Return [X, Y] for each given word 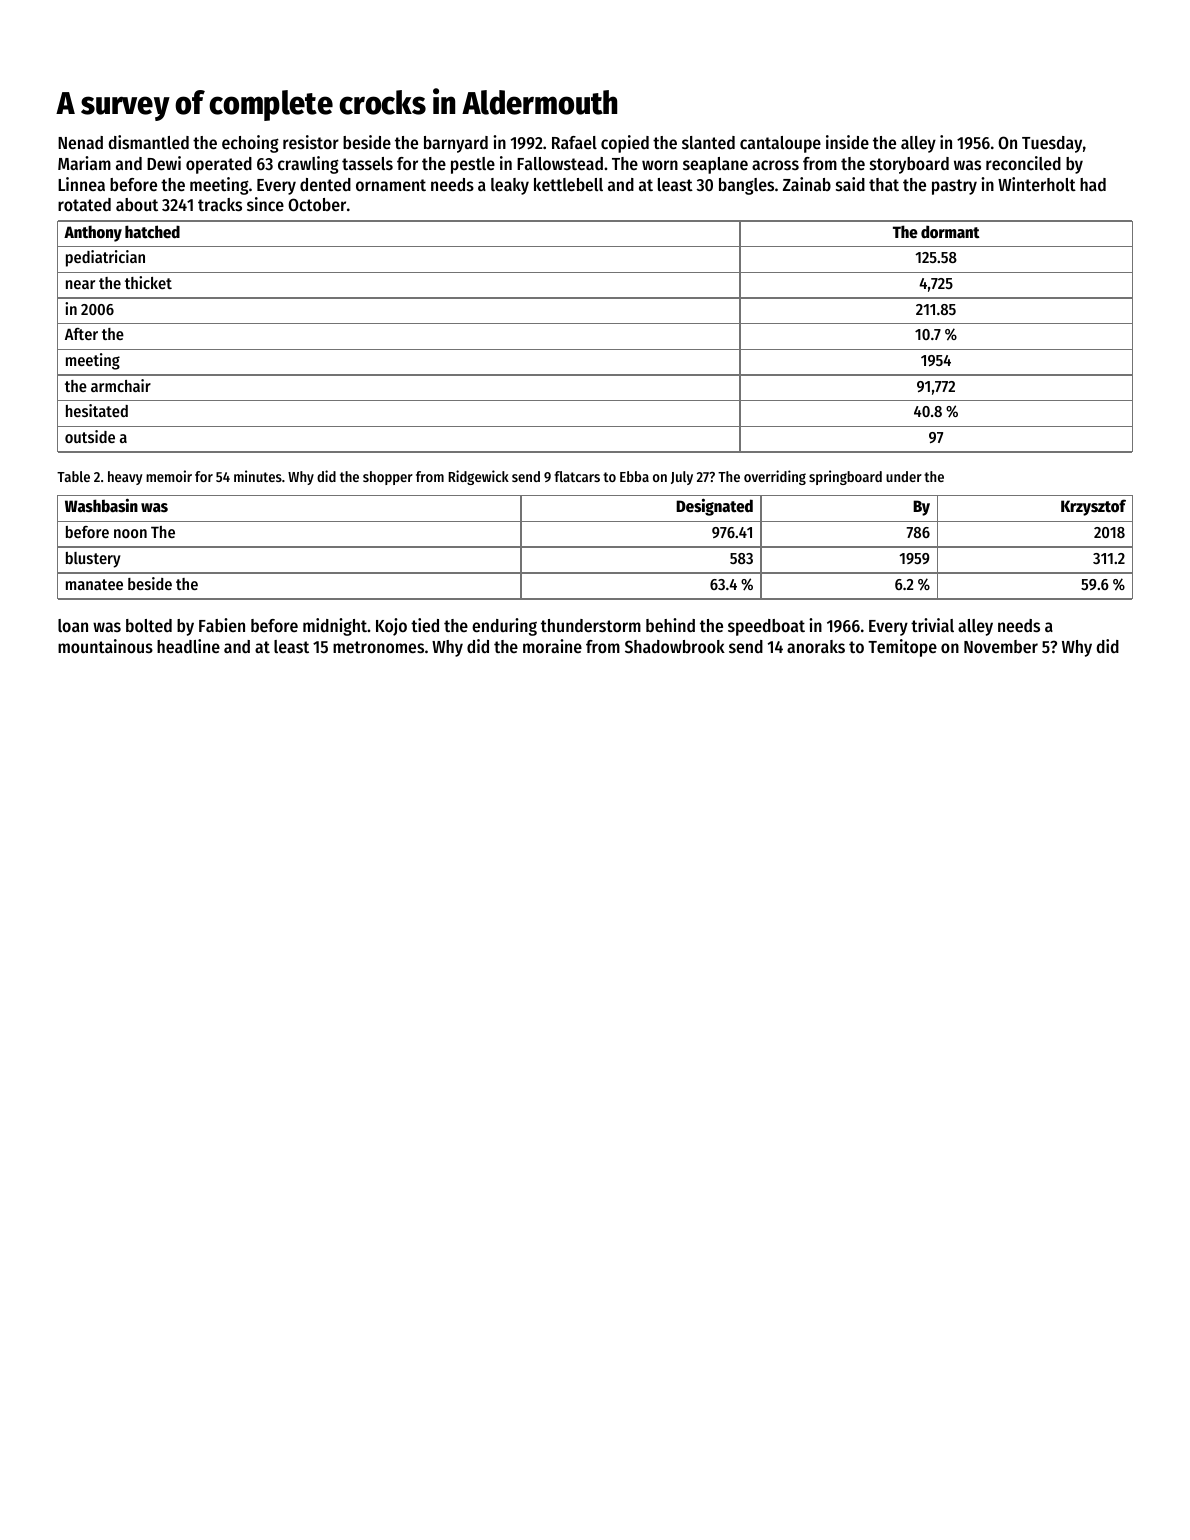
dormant [950, 232]
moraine [552, 646]
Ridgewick [478, 477]
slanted [708, 142]
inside [847, 142]
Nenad [80, 142]
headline [188, 646]
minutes [258, 476]
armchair [121, 385]
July [682, 478]
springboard [845, 477]
